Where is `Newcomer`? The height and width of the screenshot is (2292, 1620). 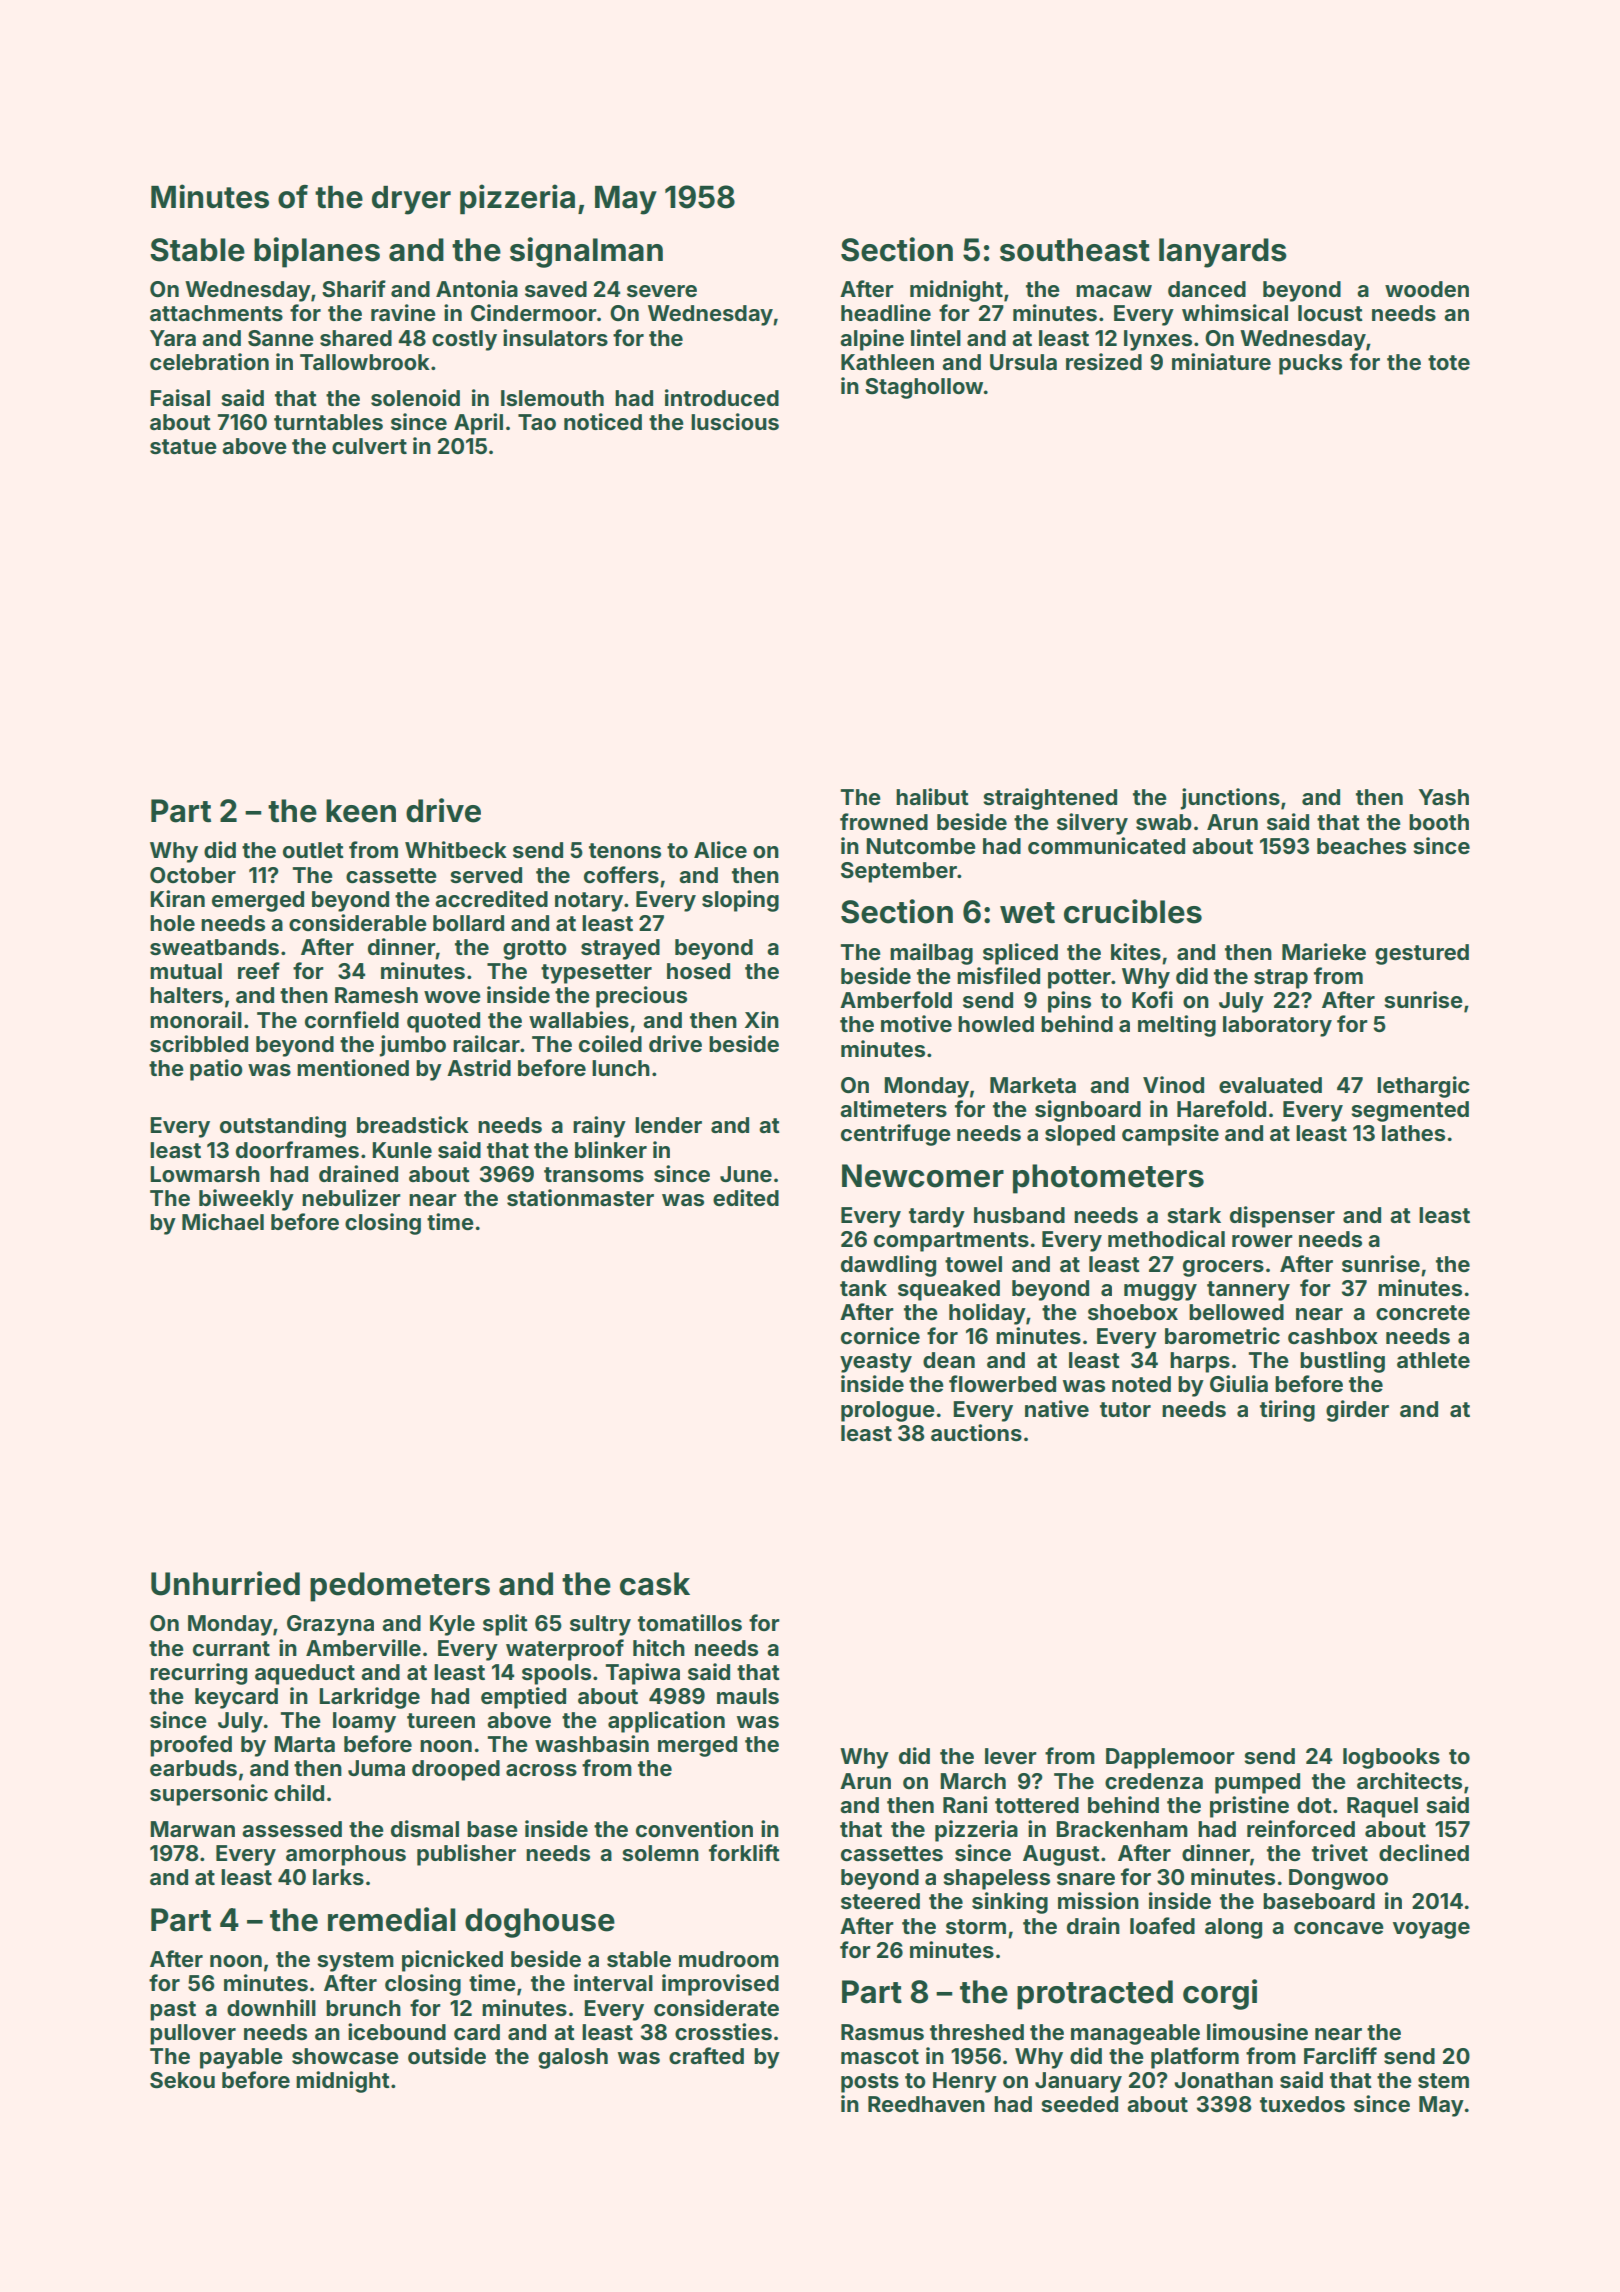
Newcomer is located at coordinates (923, 1176).
